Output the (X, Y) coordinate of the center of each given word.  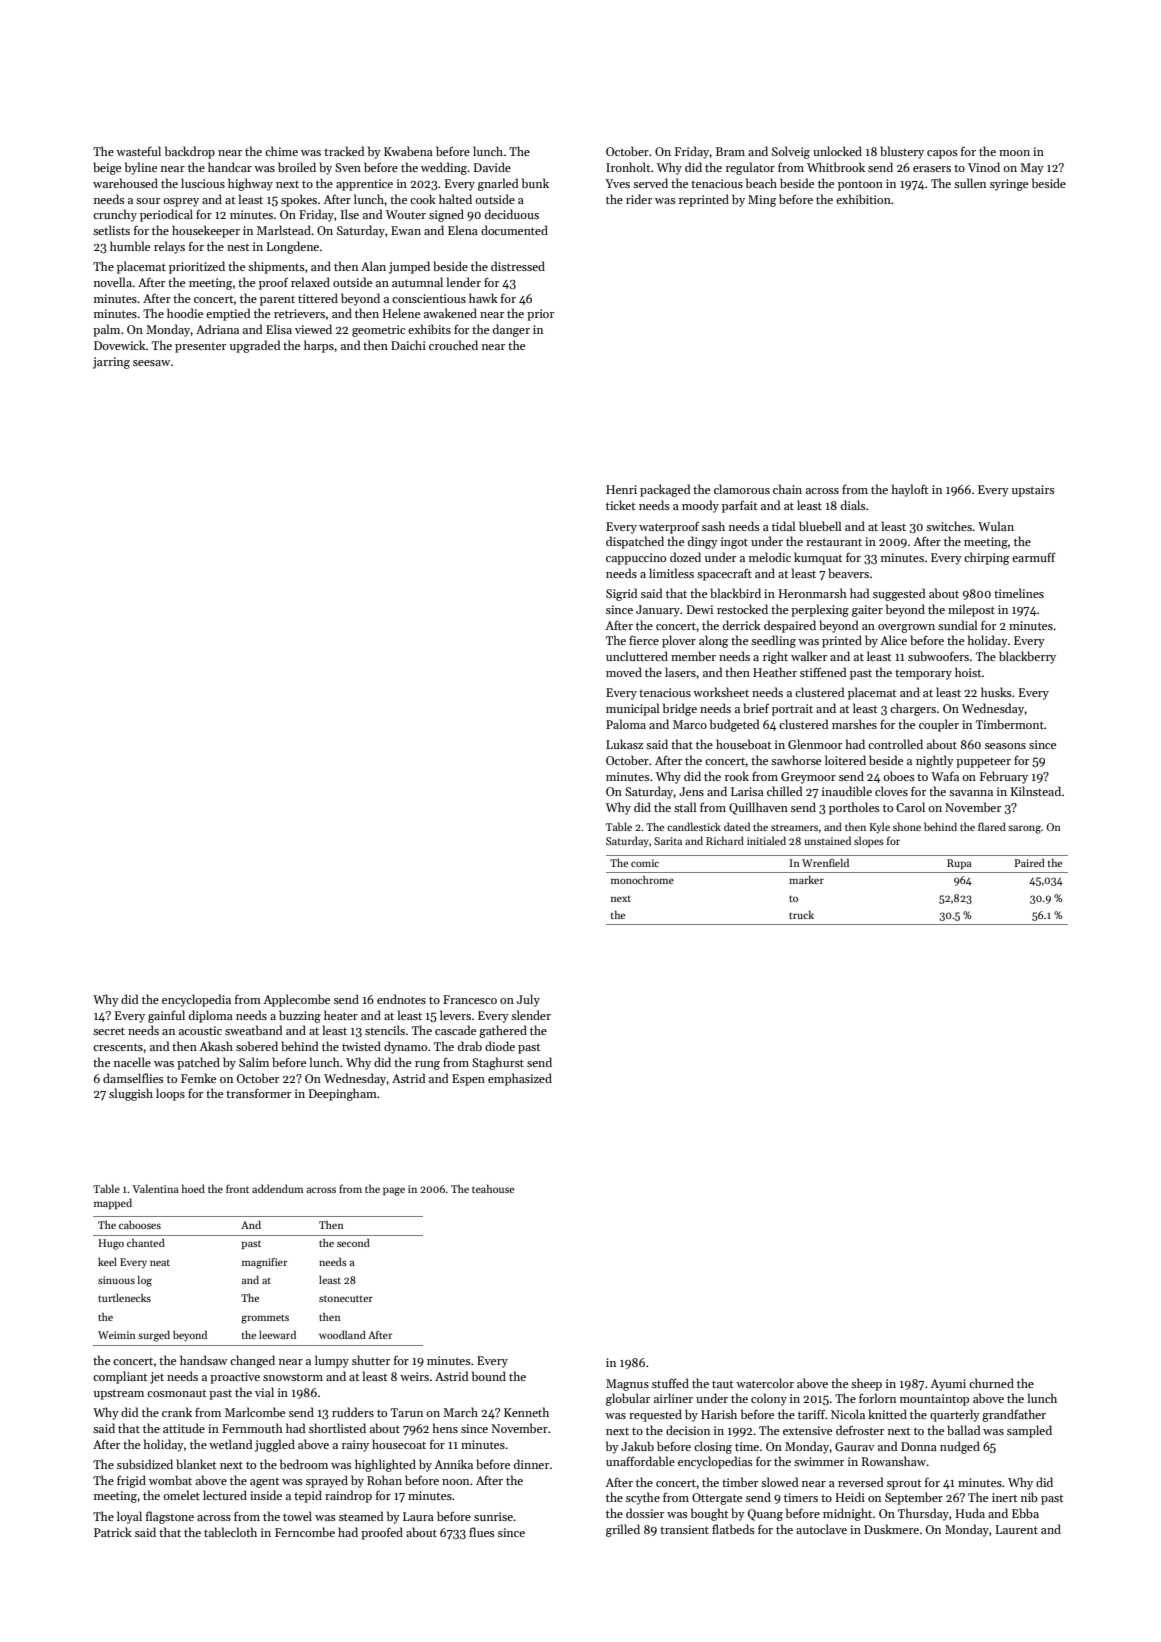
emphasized (520, 1079)
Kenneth (526, 1412)
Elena (463, 230)
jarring (111, 363)
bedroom (304, 1464)
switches (949, 526)
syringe (1009, 185)
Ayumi (948, 1385)
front (237, 1188)
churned (991, 1383)
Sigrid (621, 594)
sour (148, 201)
